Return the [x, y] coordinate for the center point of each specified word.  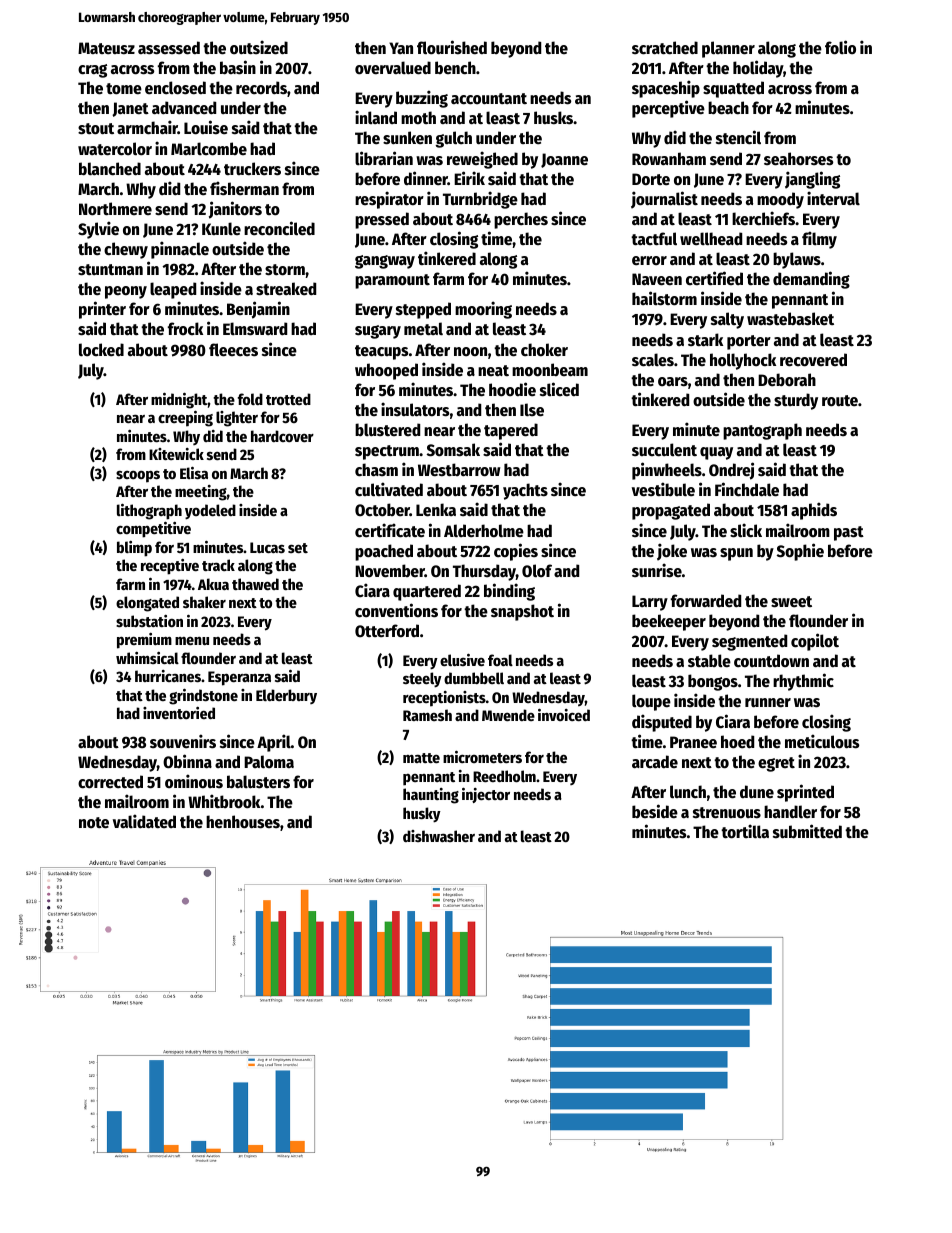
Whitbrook [224, 801]
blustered [387, 430]
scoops [138, 476]
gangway [385, 262]
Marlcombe [209, 149]
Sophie [800, 552]
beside [655, 811]
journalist [664, 200]
